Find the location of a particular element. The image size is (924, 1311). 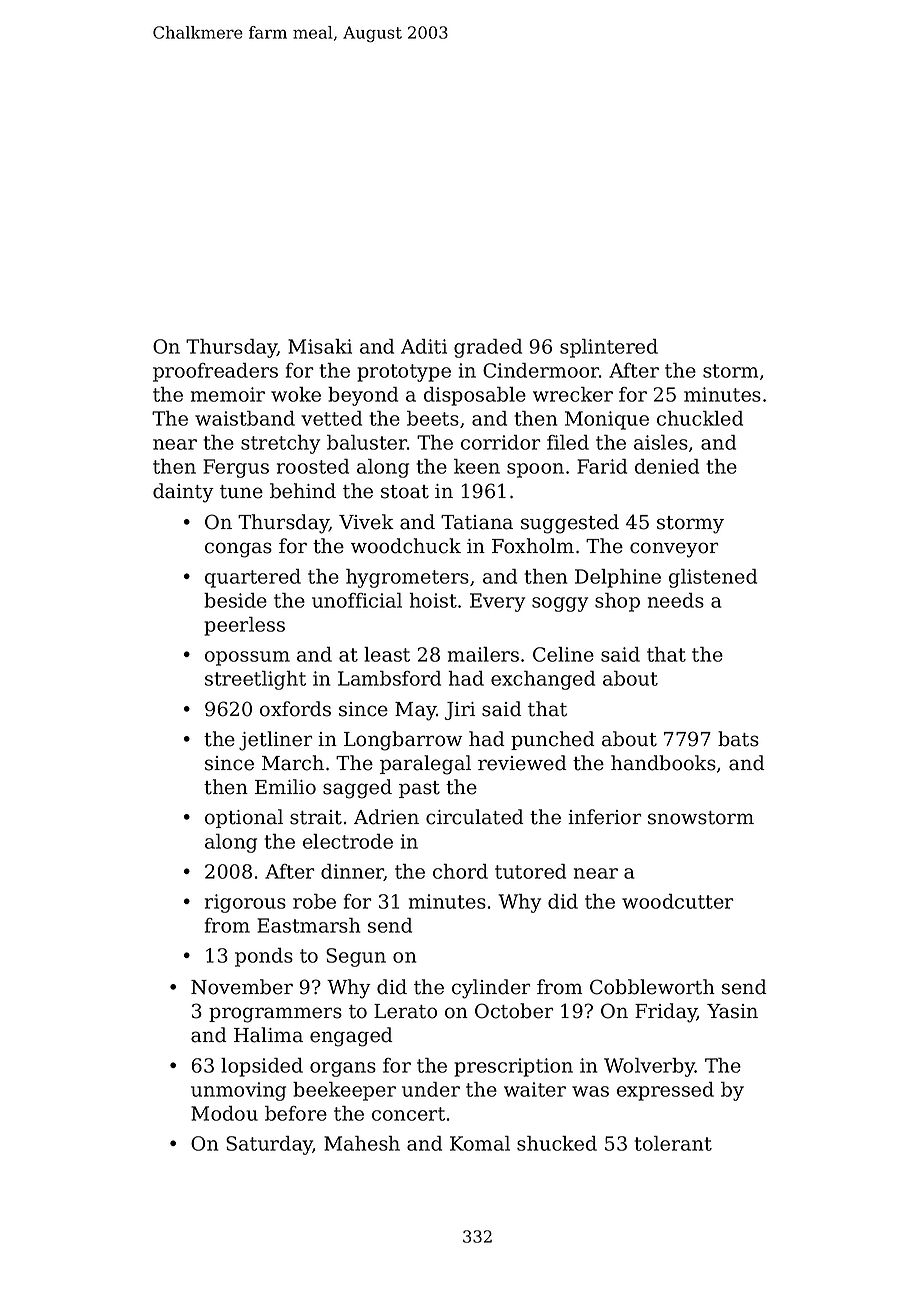

glistened is located at coordinates (713, 578).
